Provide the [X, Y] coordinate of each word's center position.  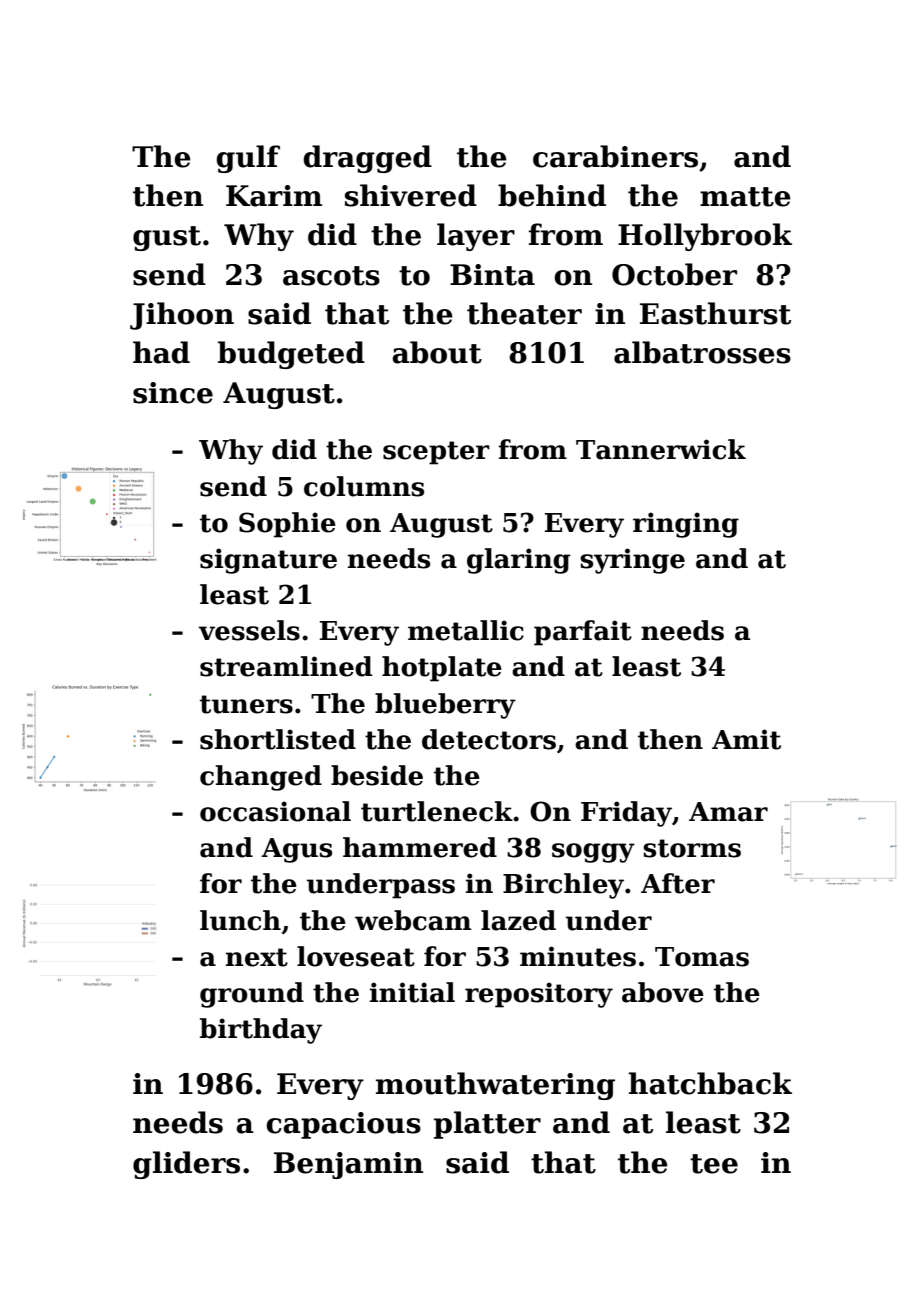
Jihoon [182, 316]
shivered [411, 195]
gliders [186, 1165]
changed [261, 778]
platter [487, 1125]
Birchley [563, 886]
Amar [728, 812]
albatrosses [702, 352]
